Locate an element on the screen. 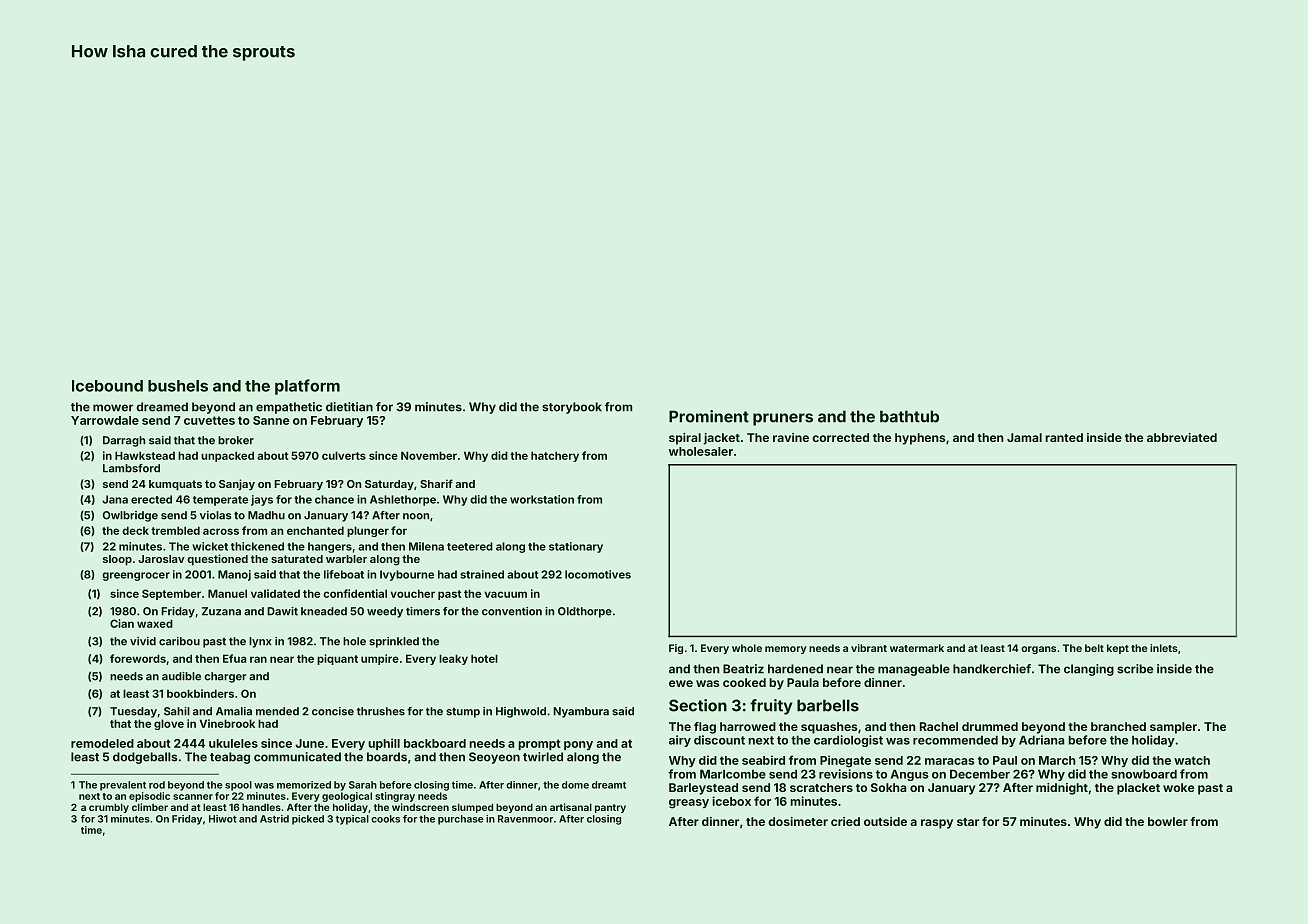 Image resolution: width=1308 pixels, height=924 pixels. Jamal is located at coordinates (1024, 437).
